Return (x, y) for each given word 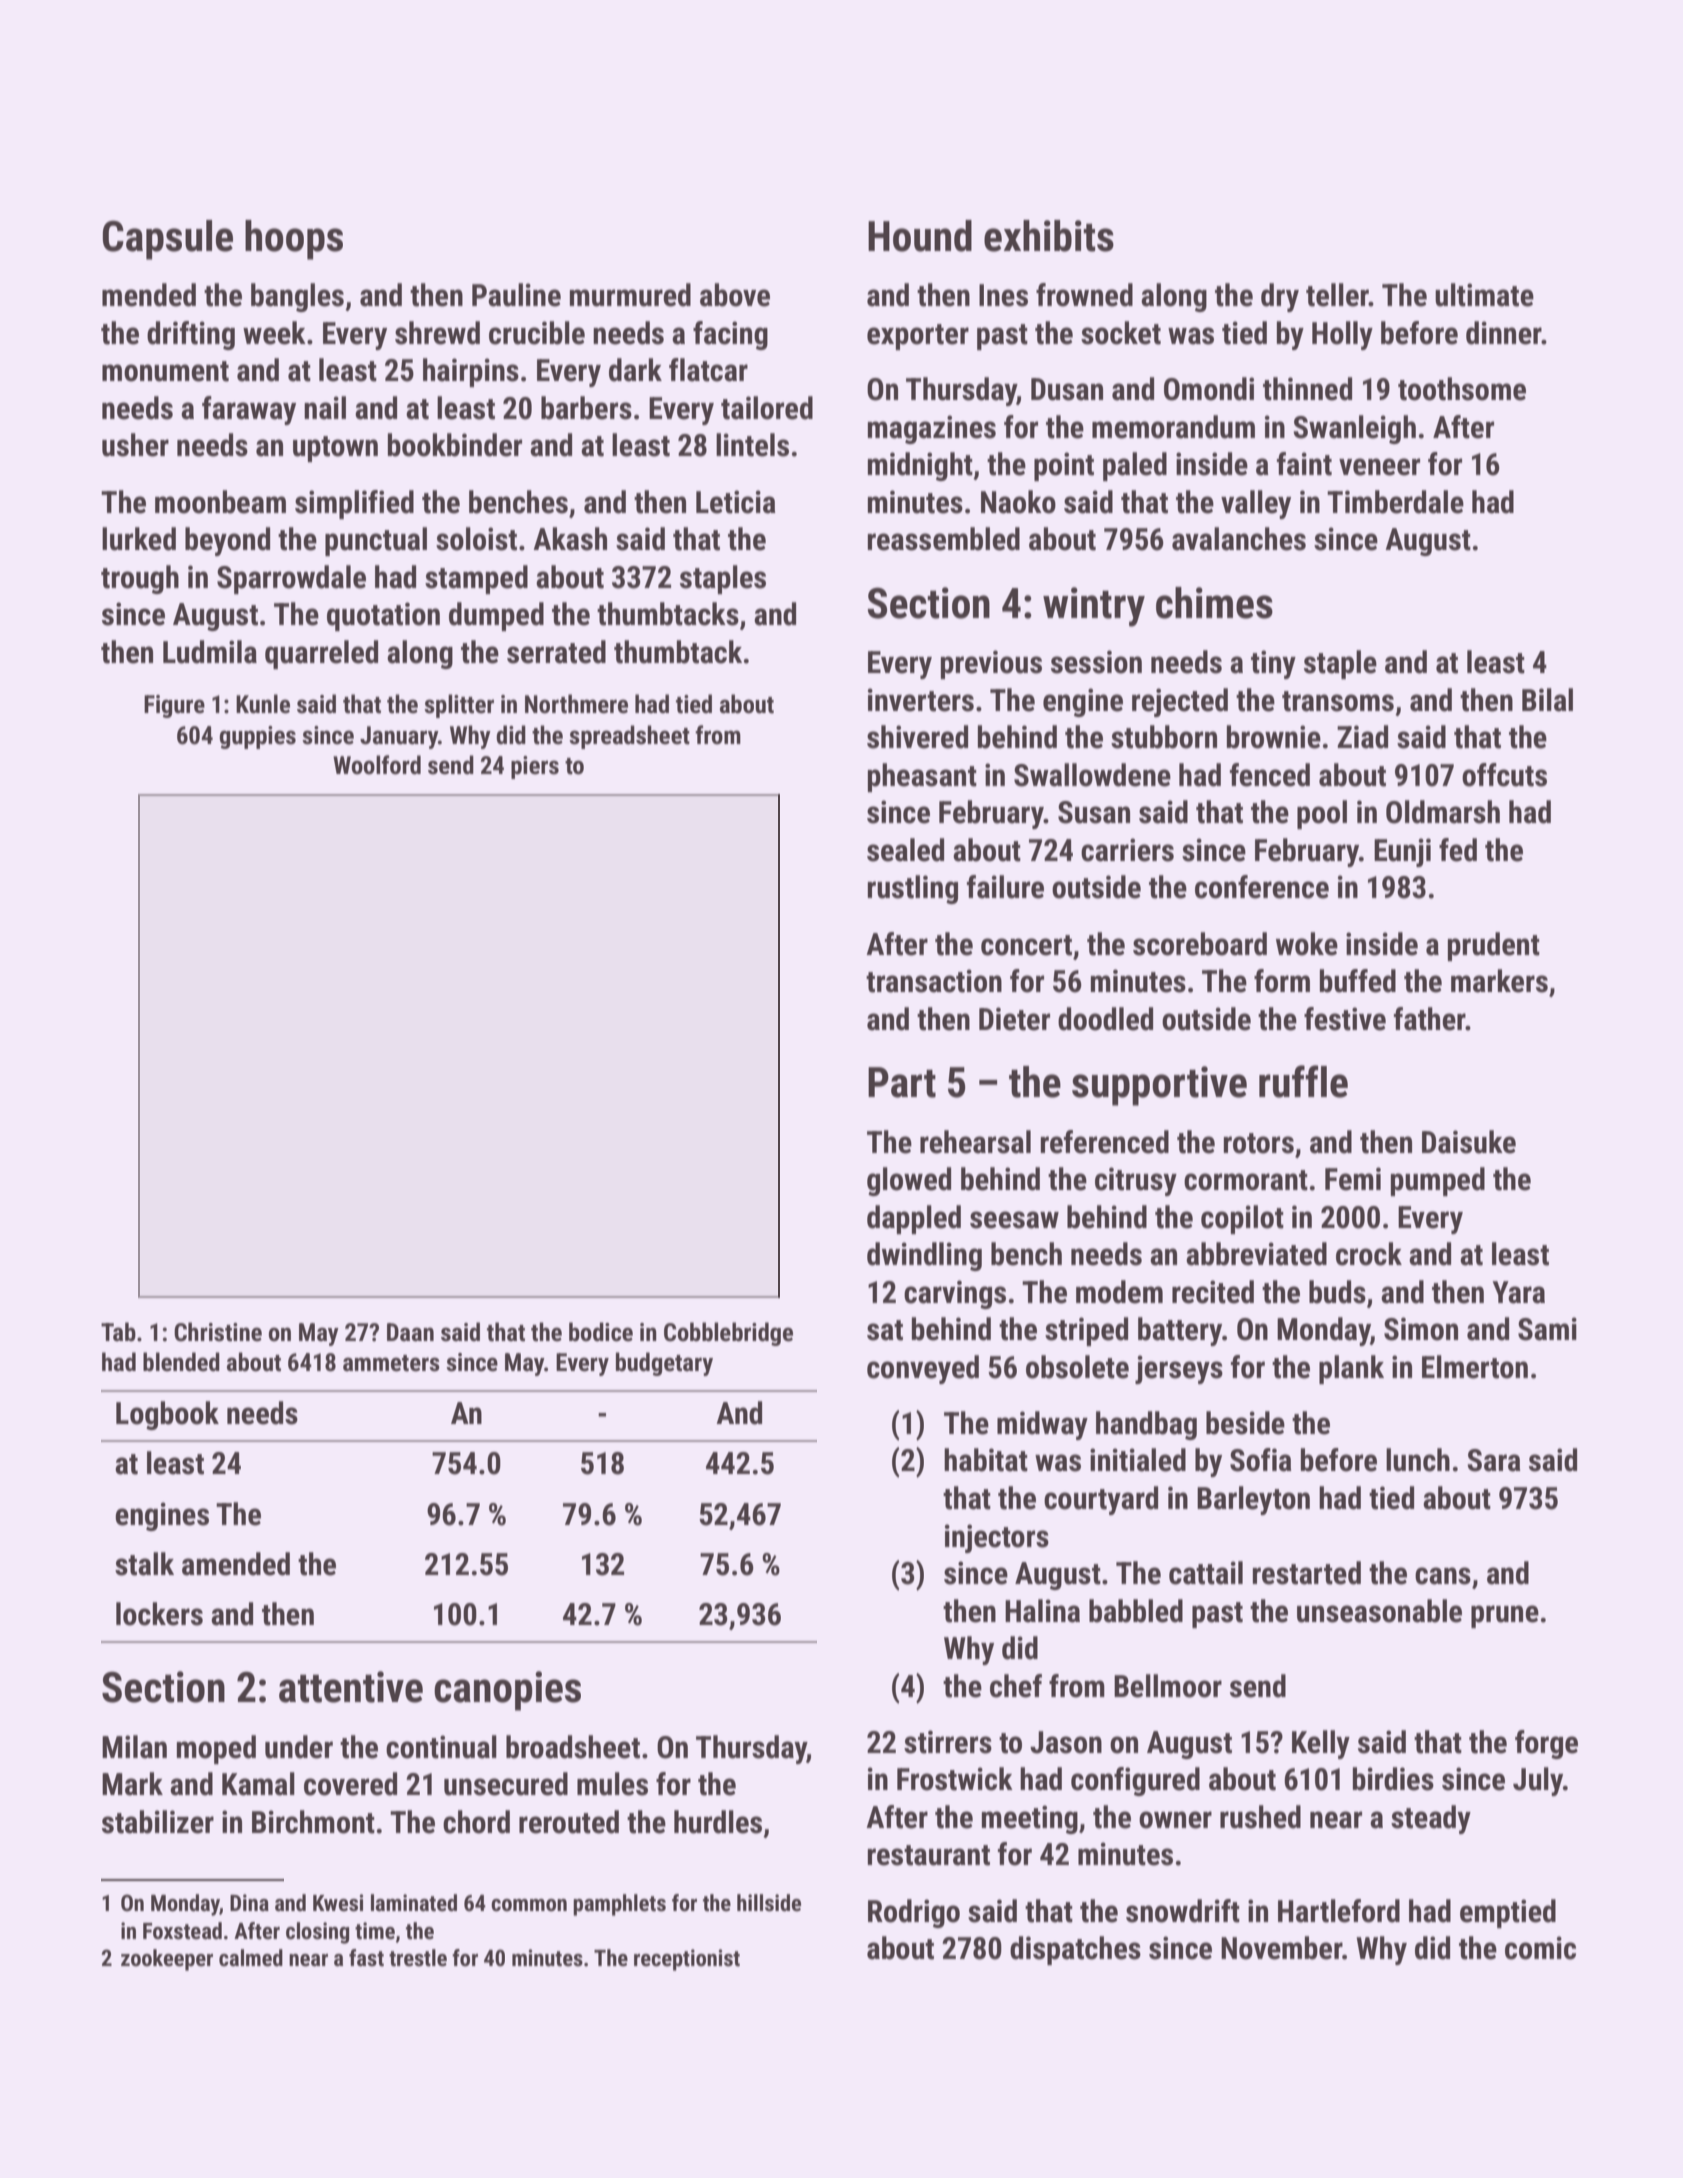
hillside (769, 1903)
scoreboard (1200, 944)
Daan (410, 1332)
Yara (1518, 1292)
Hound (920, 236)
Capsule (168, 240)
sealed (905, 850)
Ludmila (210, 652)
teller (1337, 295)
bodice (601, 1332)
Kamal (258, 1784)
